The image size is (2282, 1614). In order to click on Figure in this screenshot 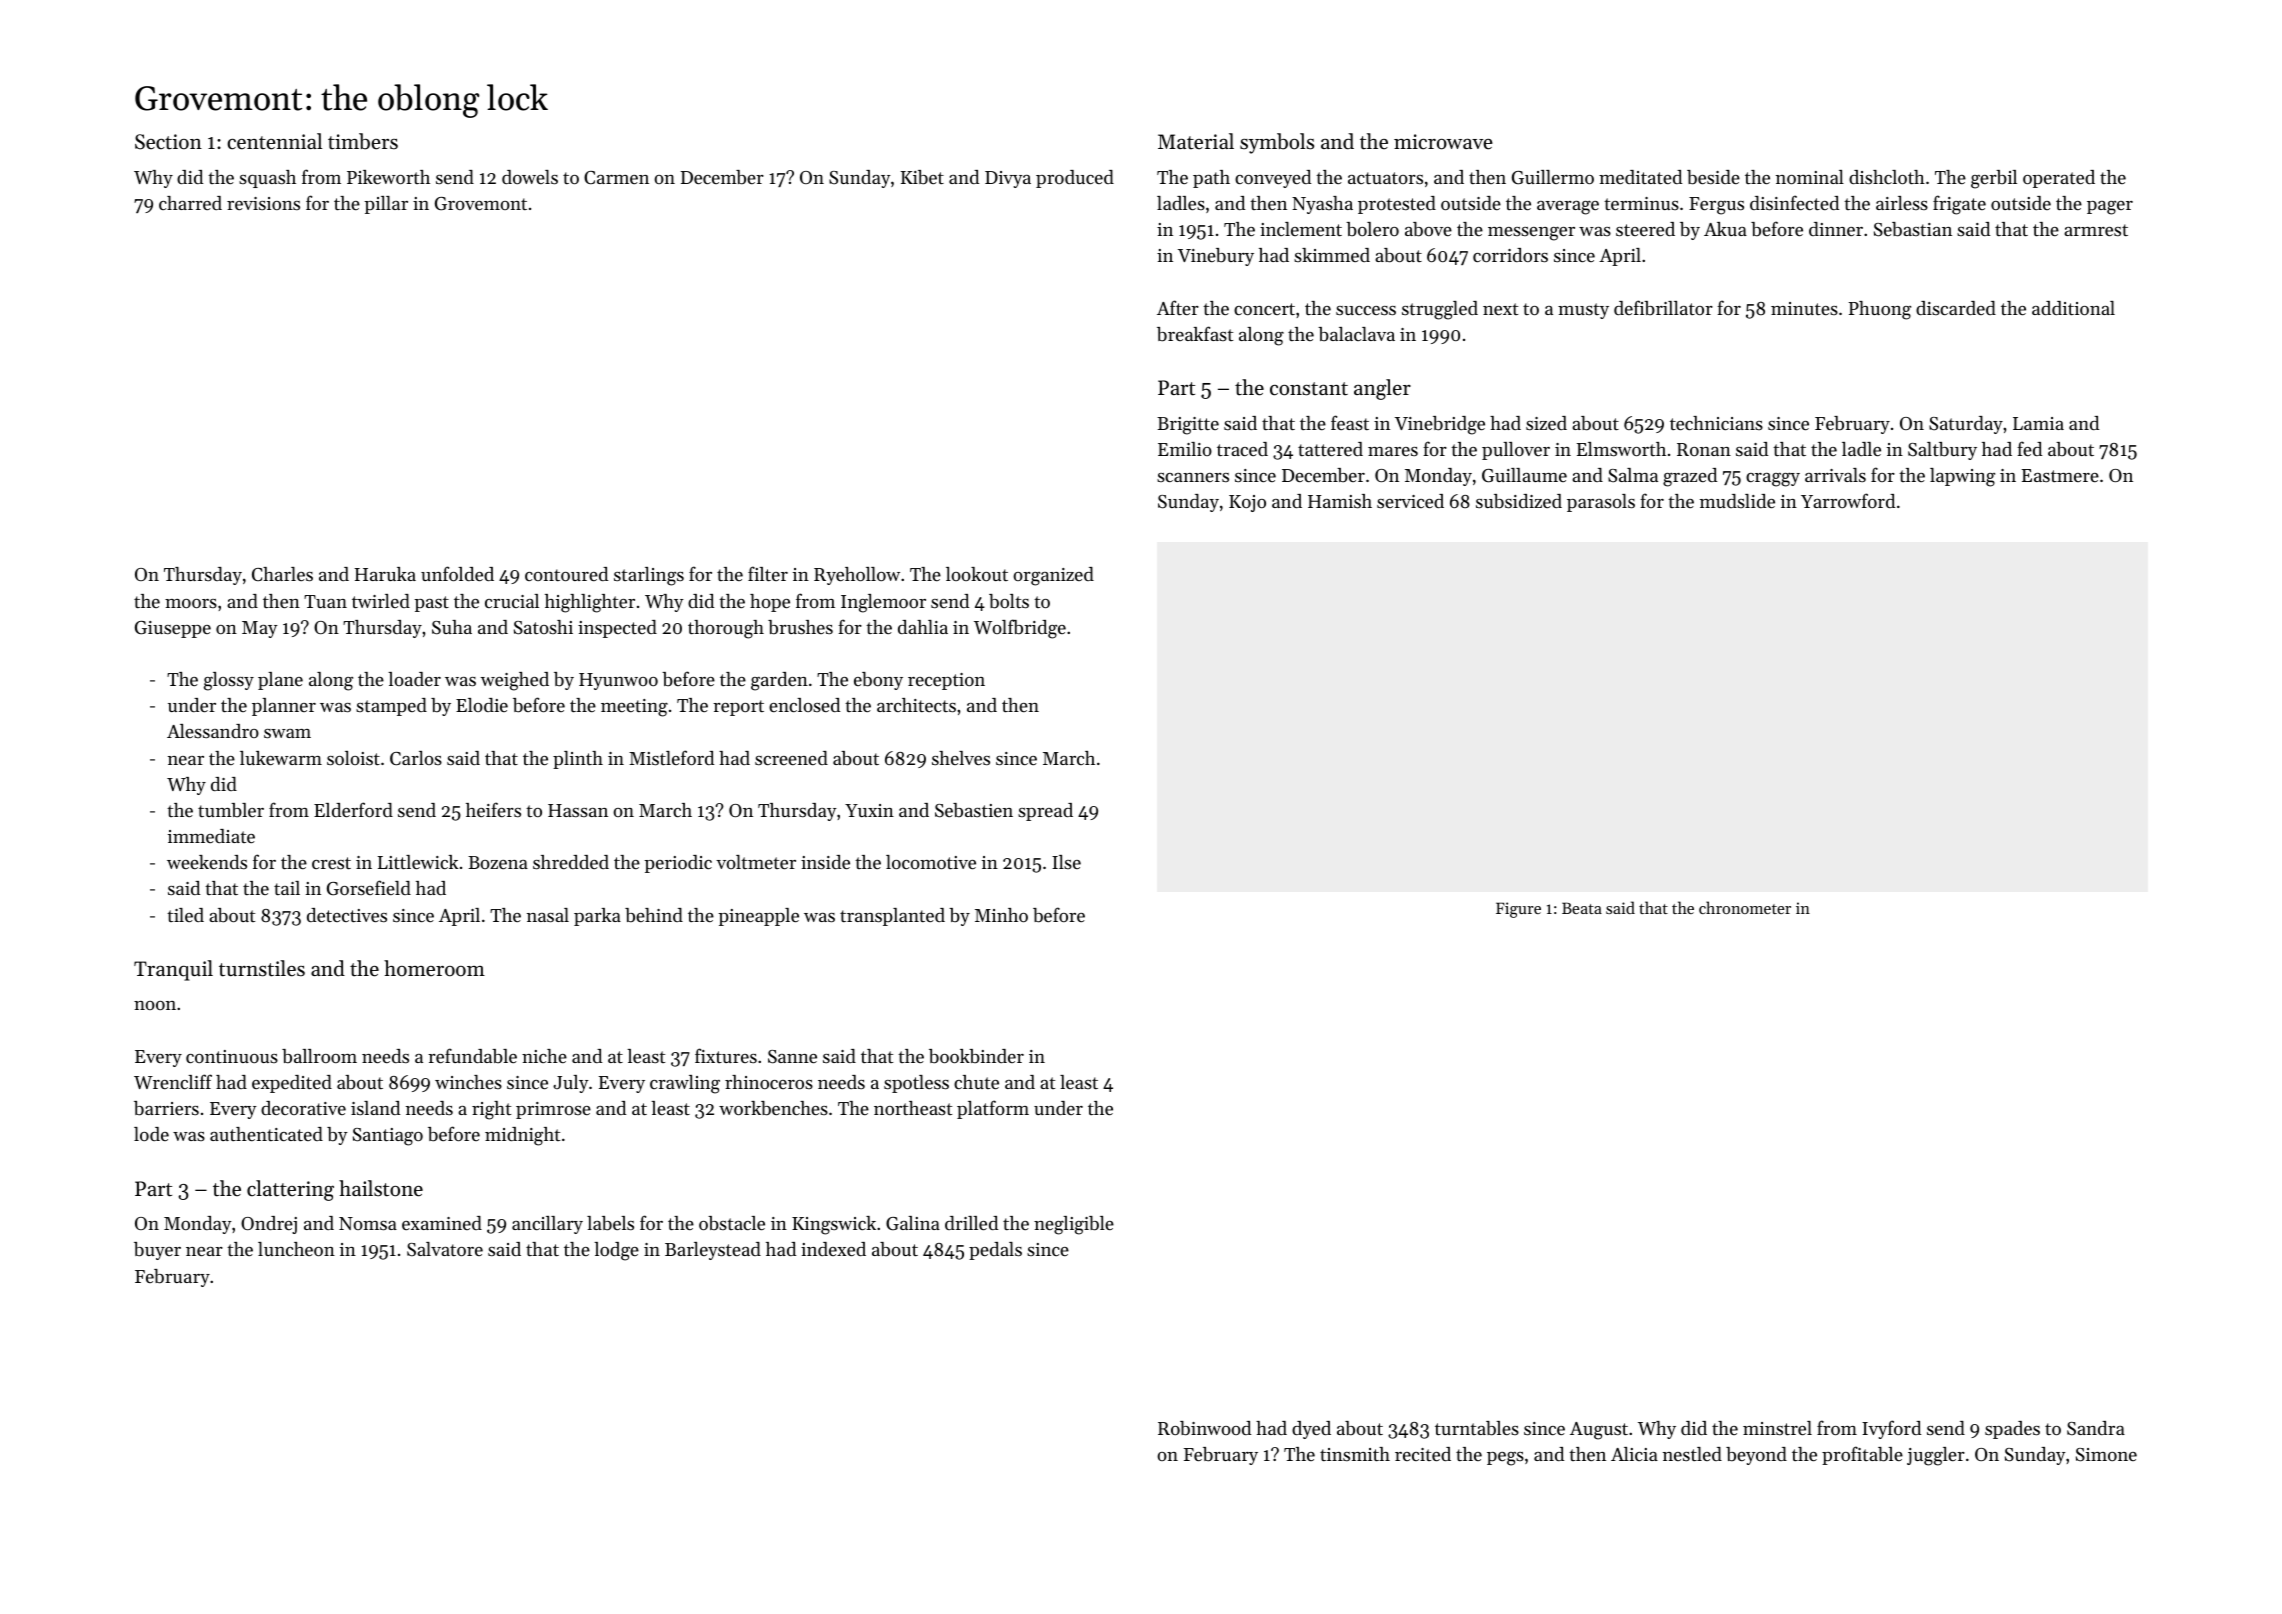, I will do `click(1518, 910)`.
